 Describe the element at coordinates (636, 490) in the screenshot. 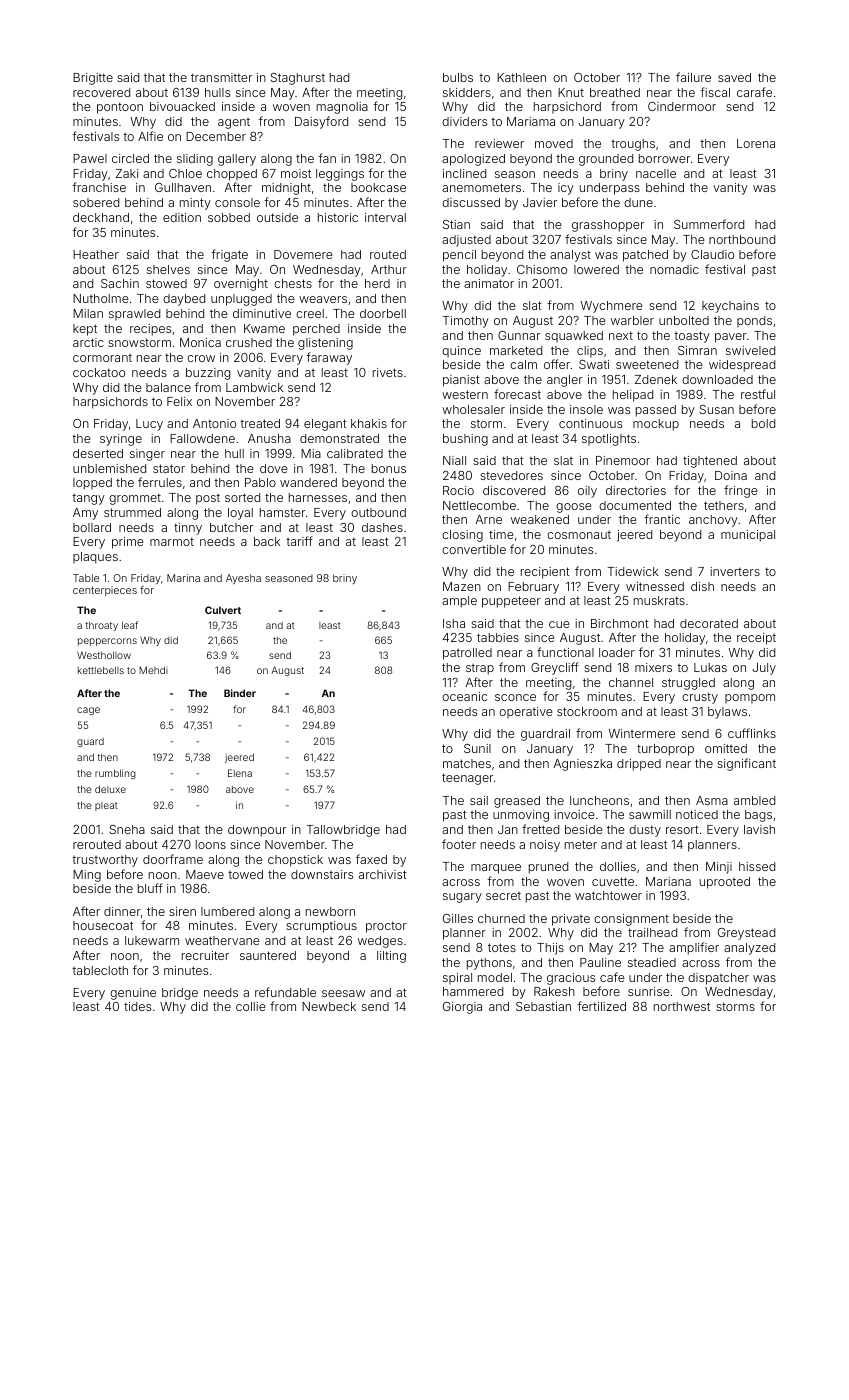

I see `directories` at that location.
